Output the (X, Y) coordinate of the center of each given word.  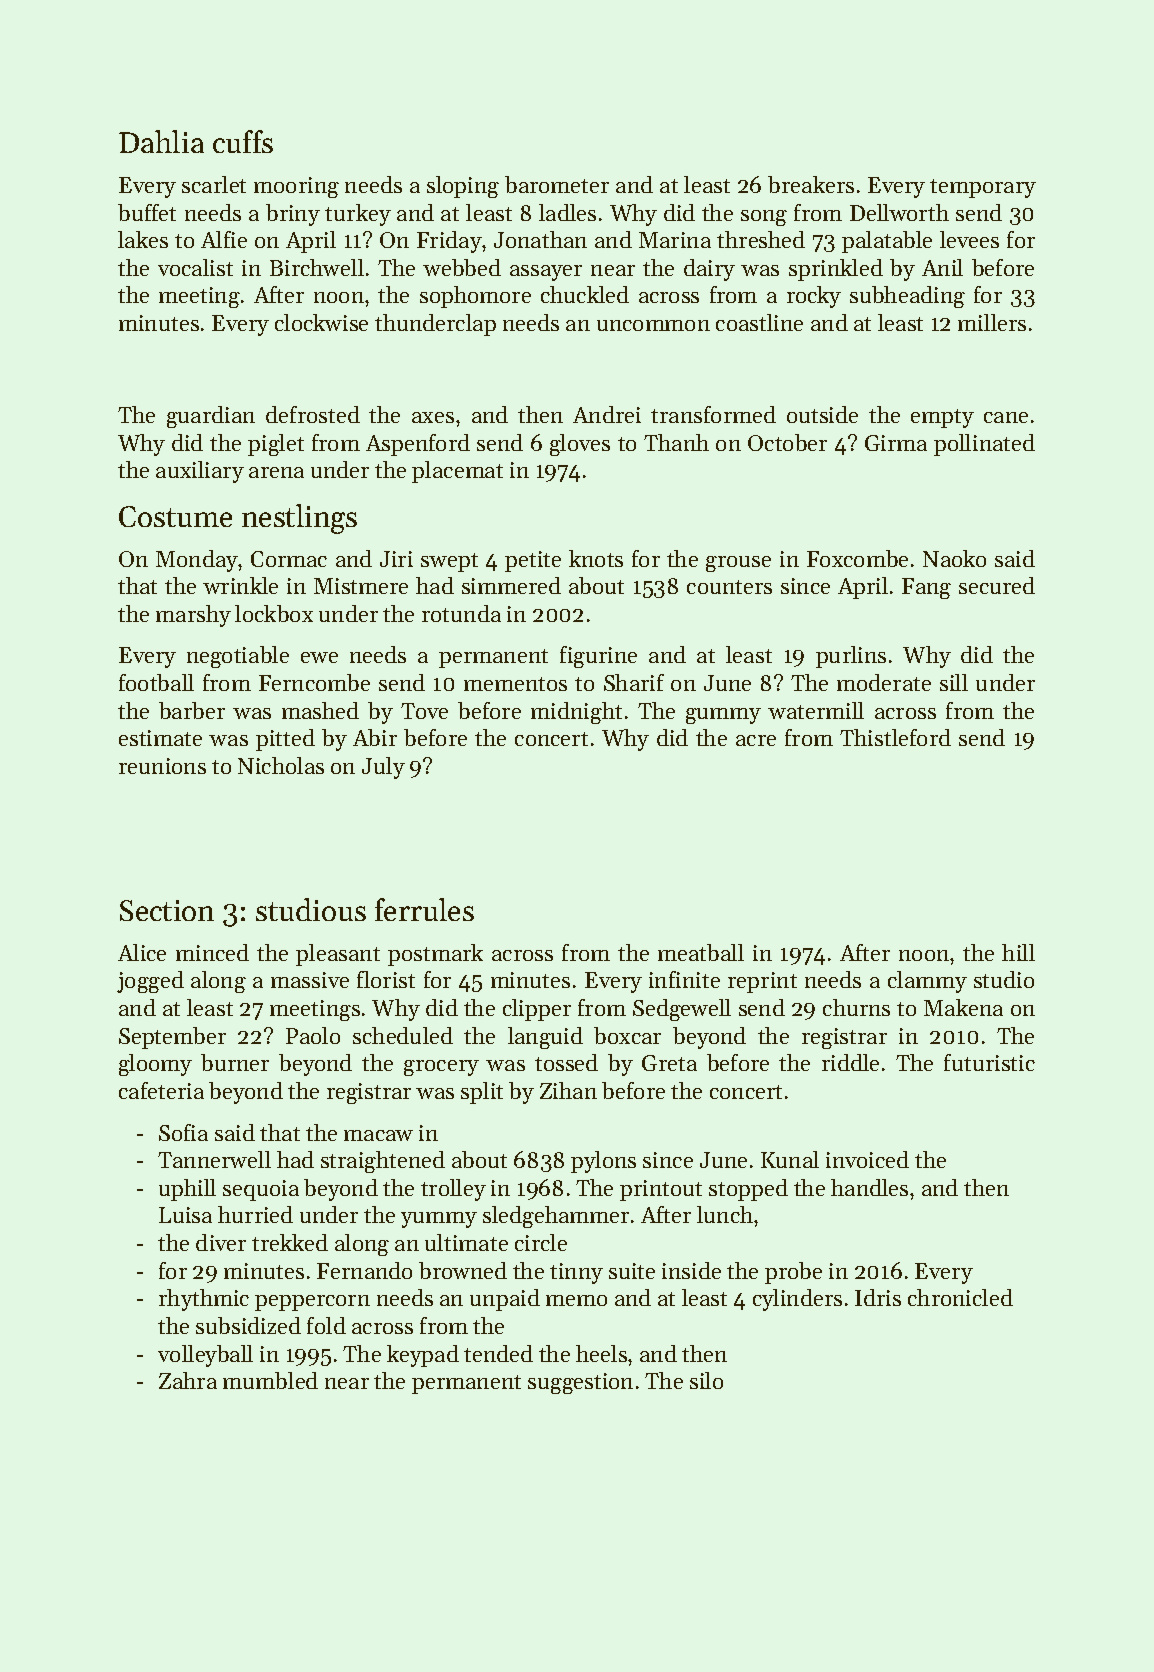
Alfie (224, 239)
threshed (761, 239)
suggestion (580, 1383)
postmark (435, 955)
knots (596, 558)
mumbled (270, 1380)
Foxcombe (857, 558)
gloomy (155, 1065)
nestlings (299, 519)
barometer (557, 184)
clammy (927, 982)
